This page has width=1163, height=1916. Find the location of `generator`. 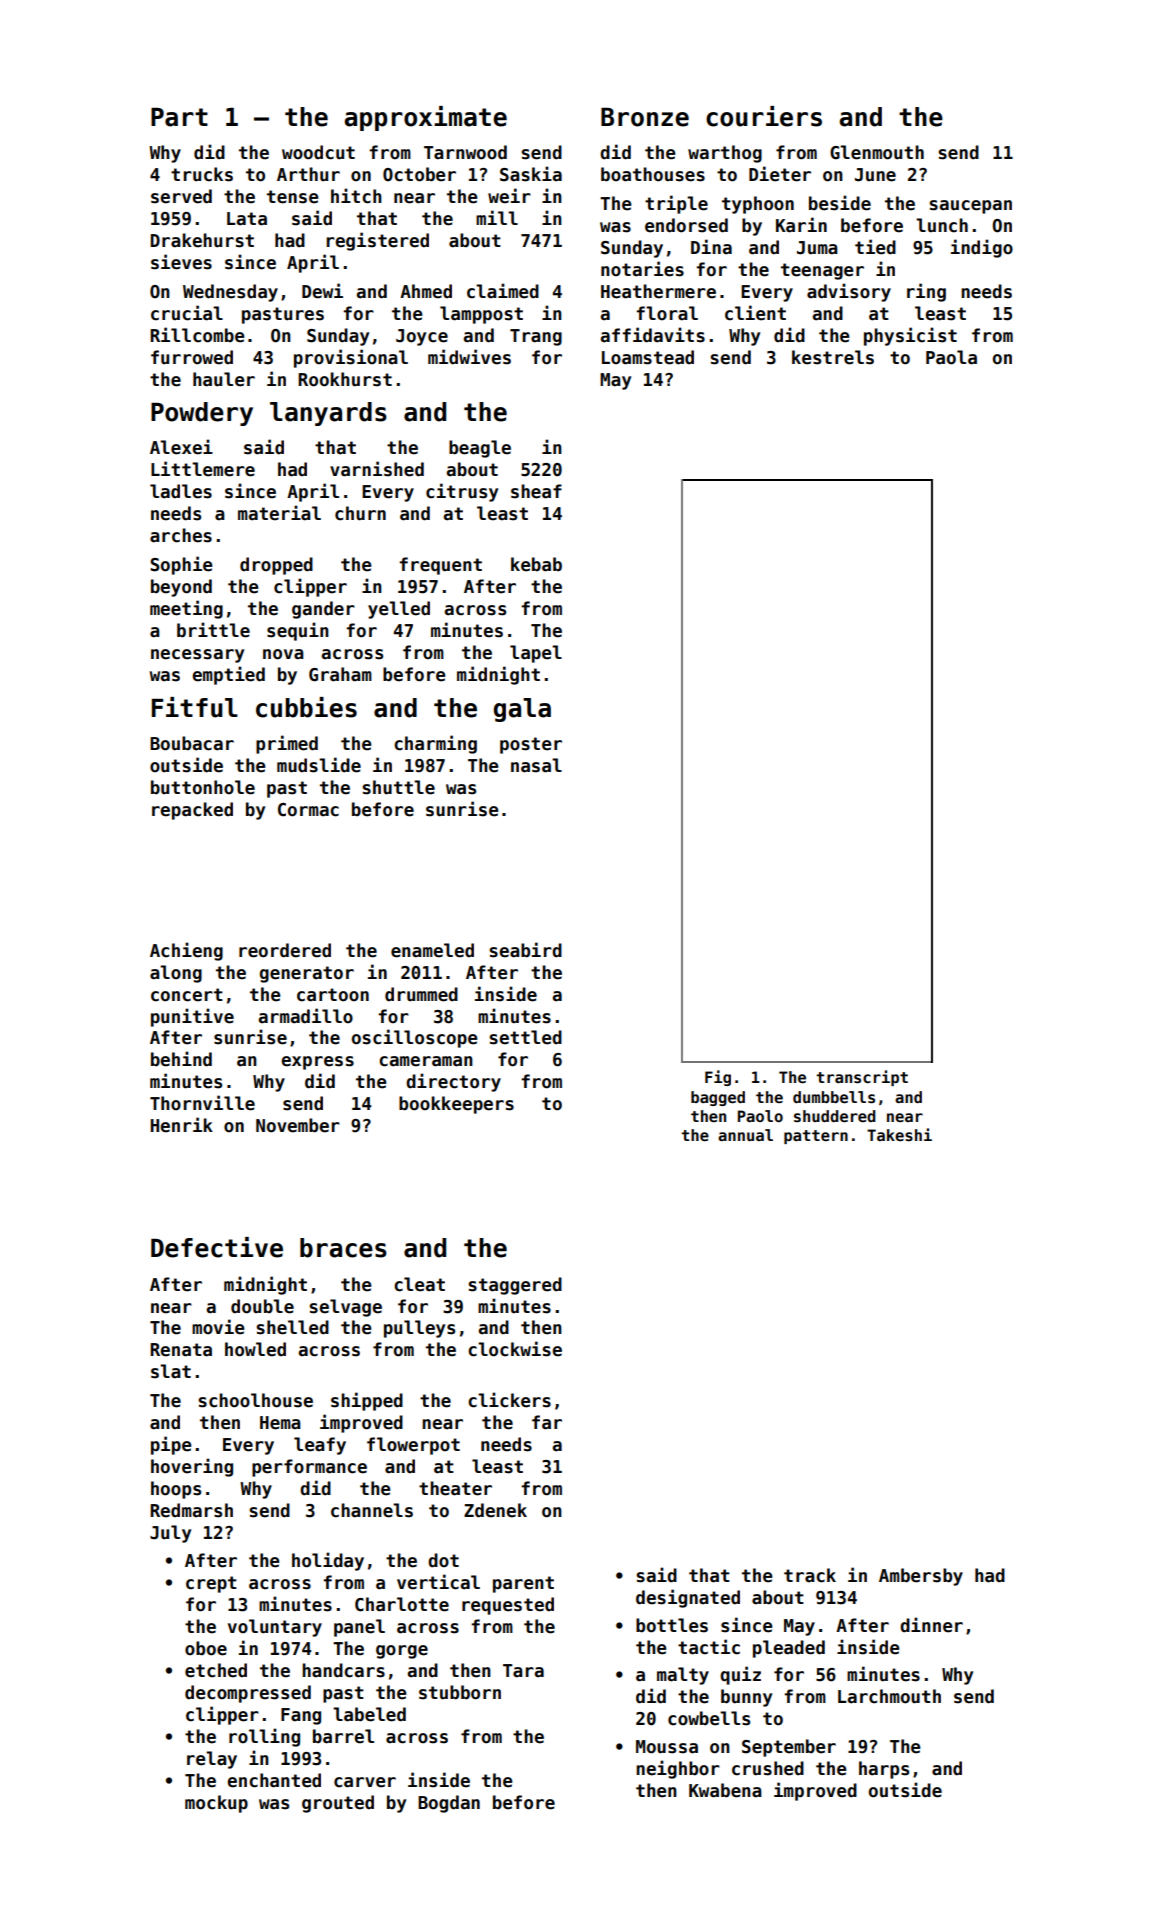

generator is located at coordinates (307, 974).
